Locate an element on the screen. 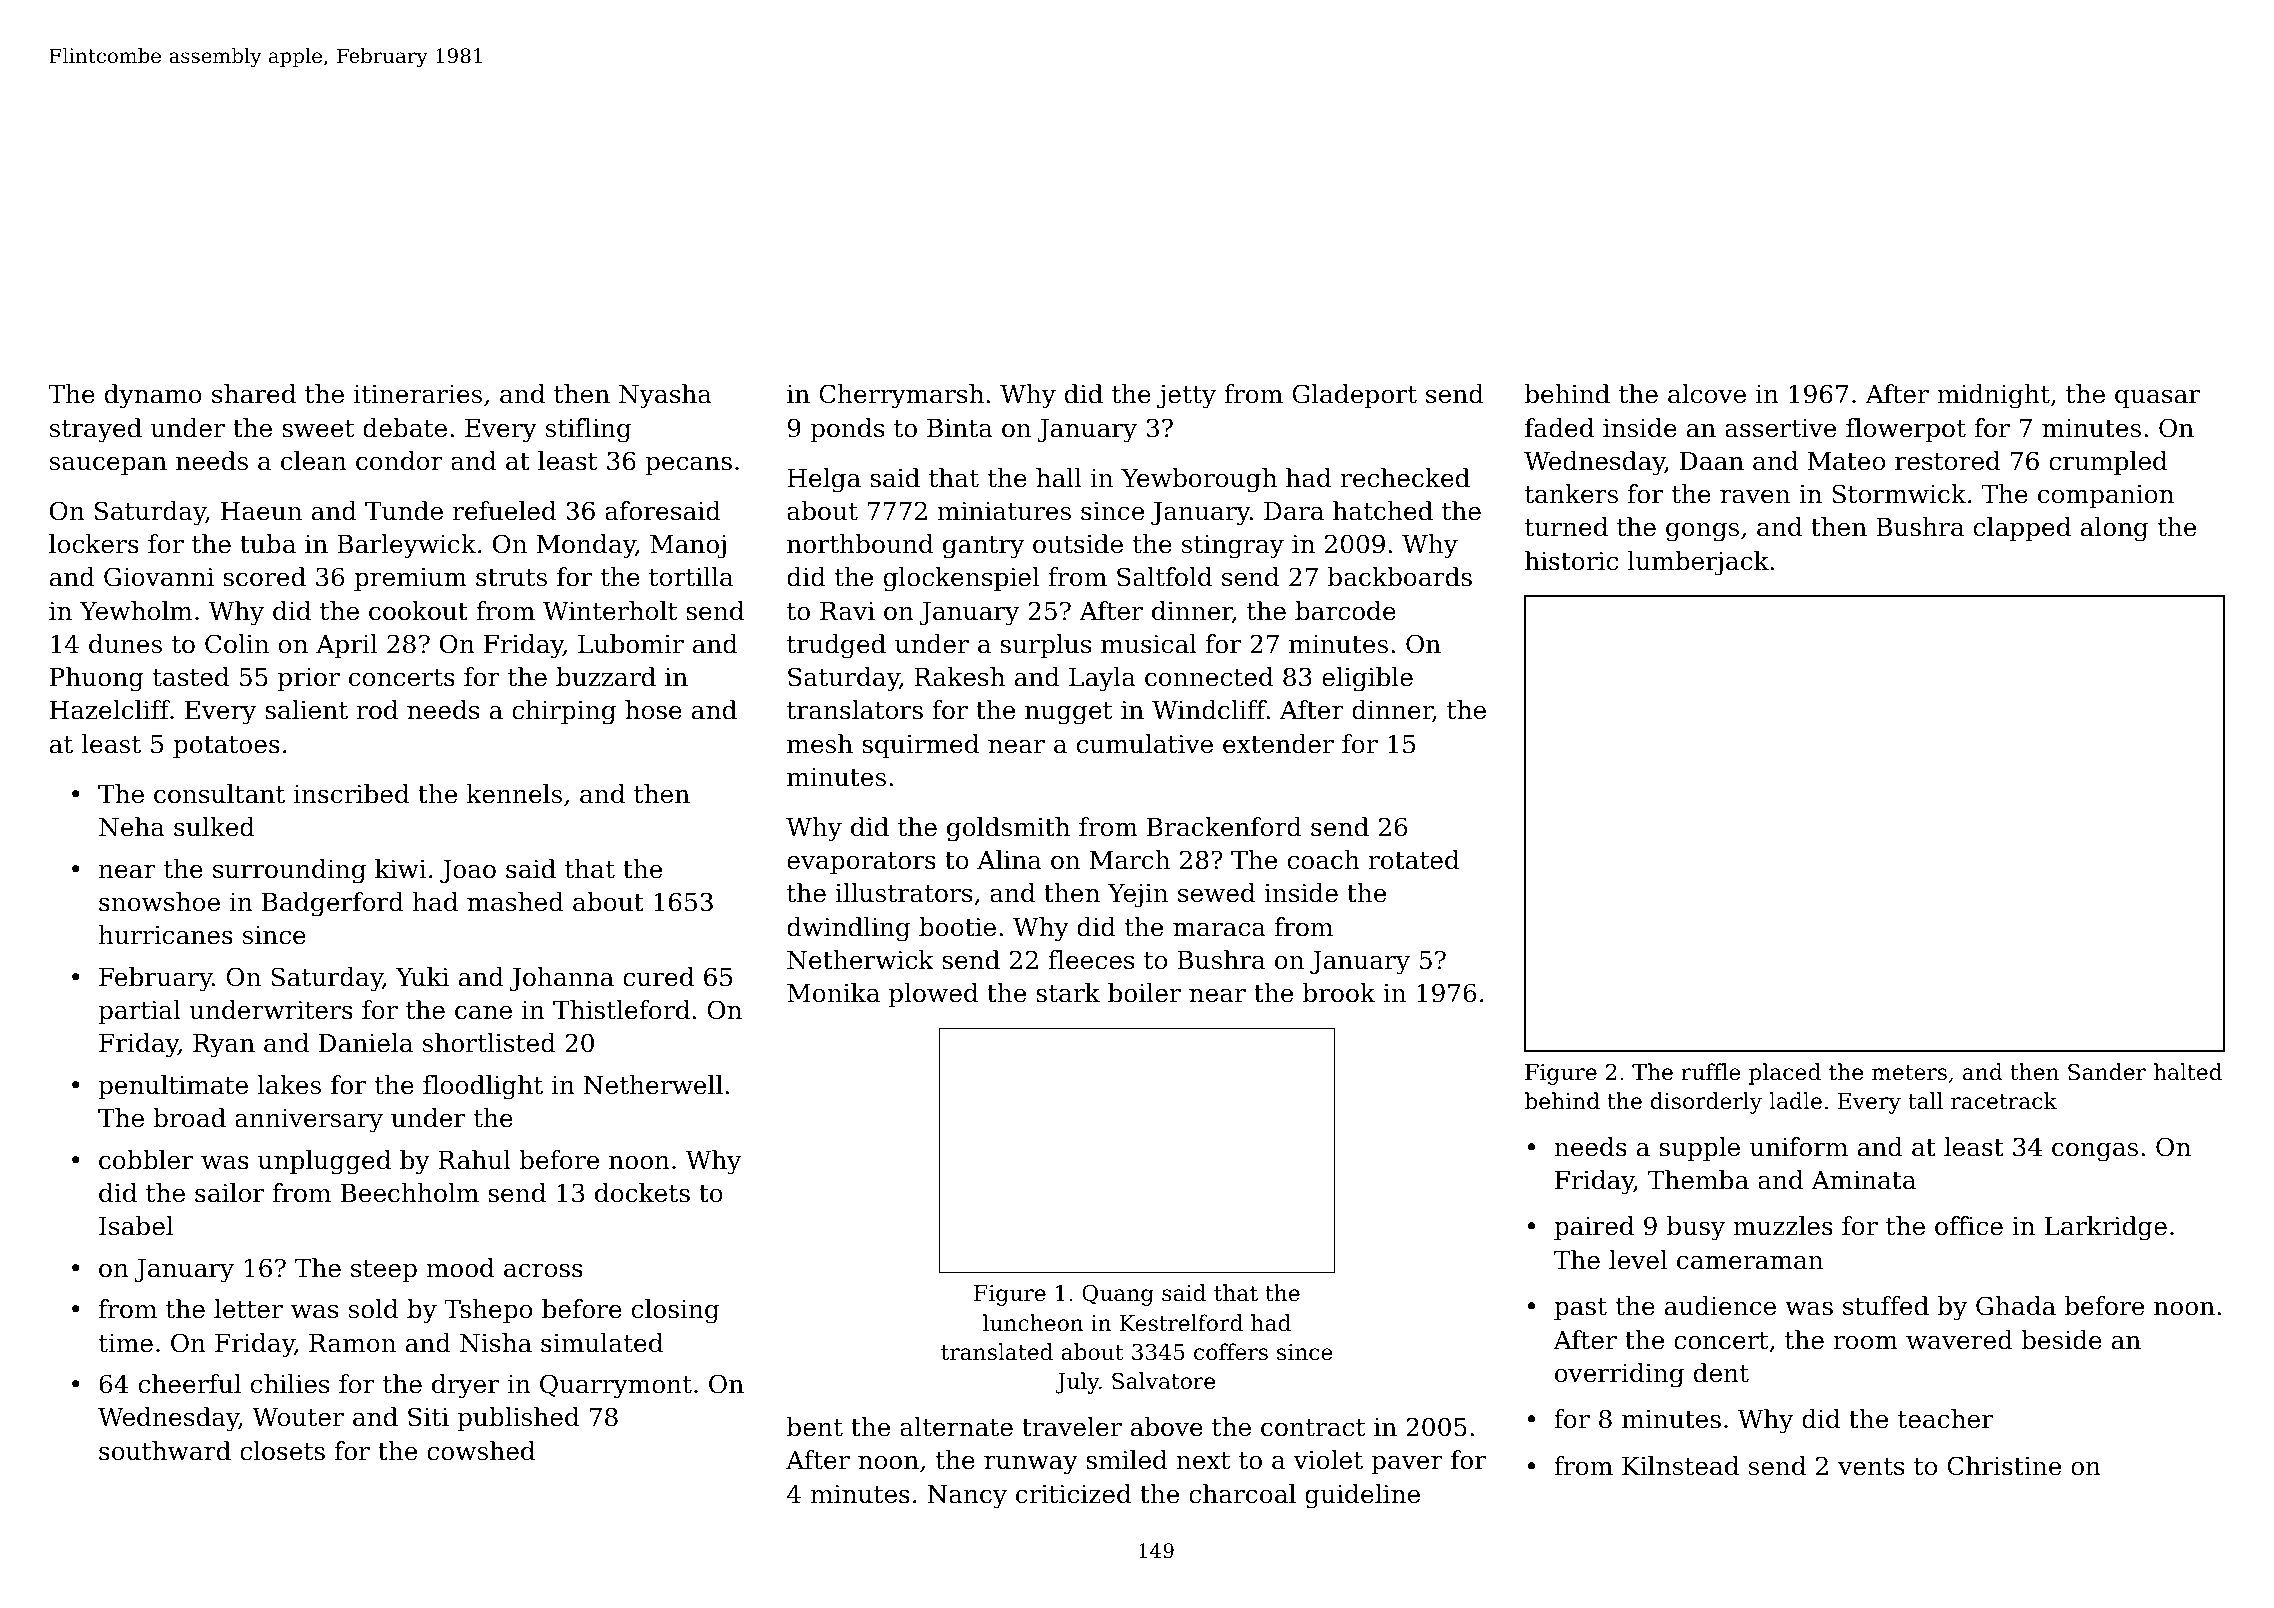 The width and height of the screenshot is (2274, 1608). boiler is located at coordinates (1144, 993).
